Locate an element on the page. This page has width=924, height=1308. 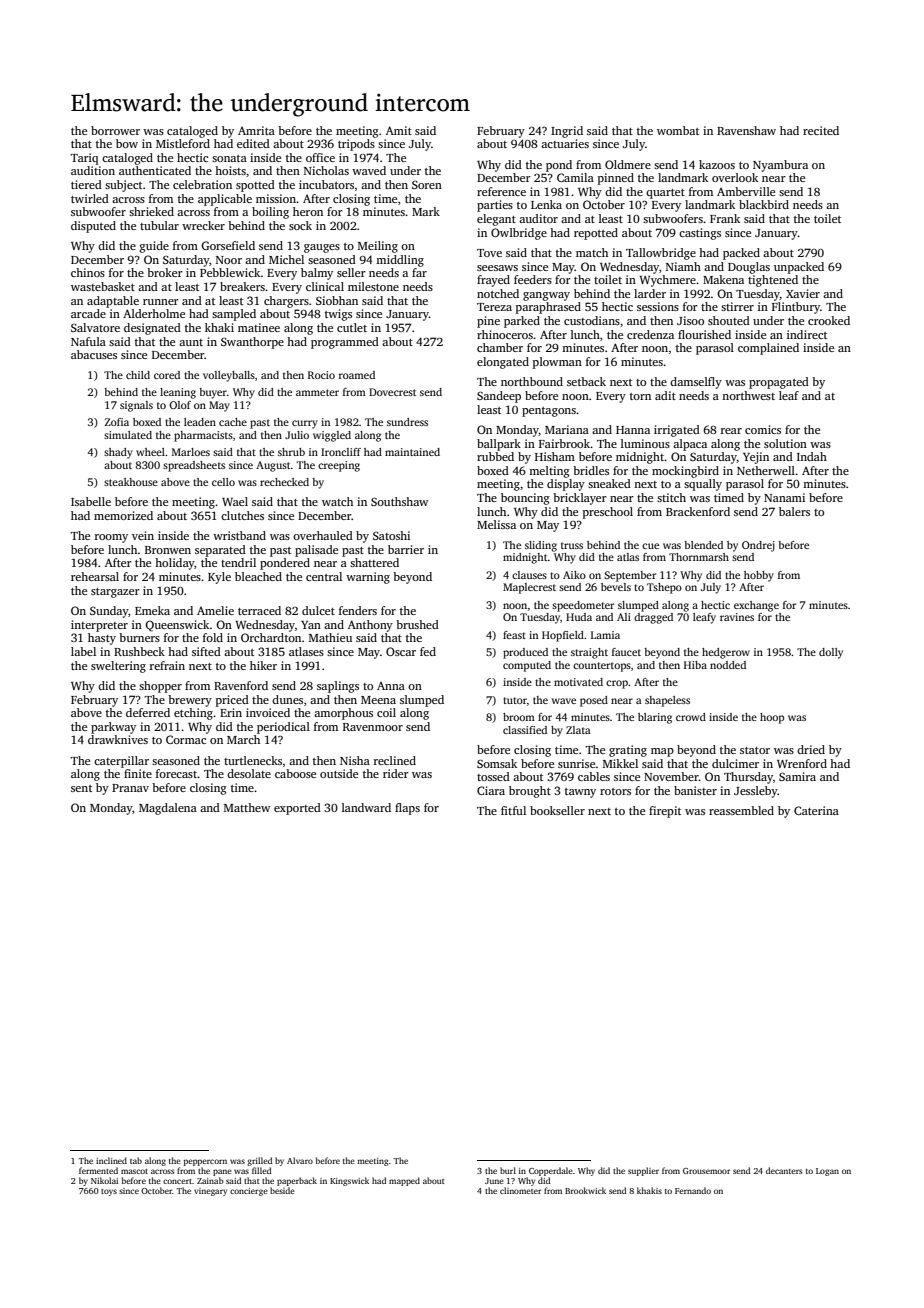
recited is located at coordinates (821, 130).
